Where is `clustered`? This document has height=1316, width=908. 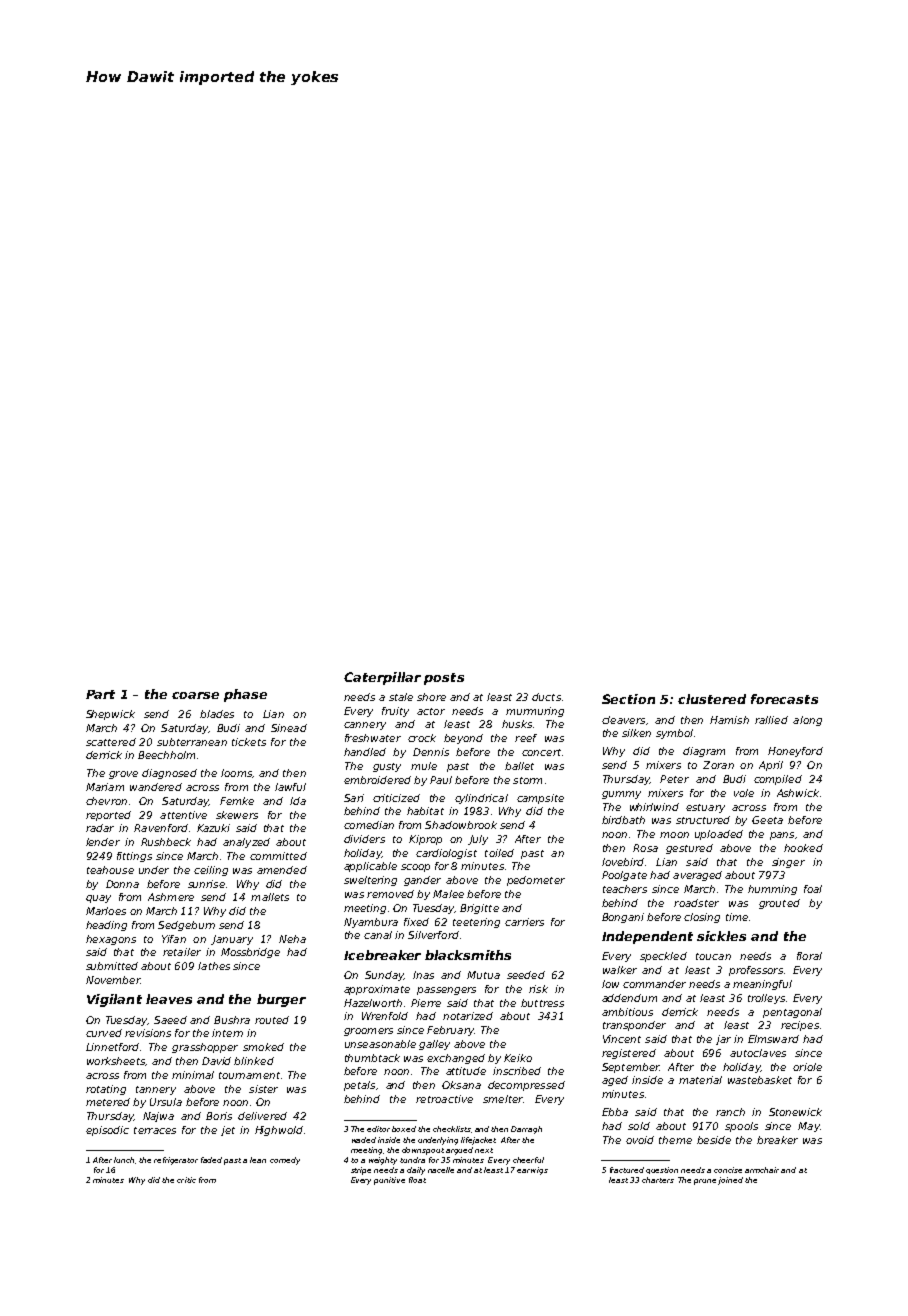
clustered is located at coordinates (712, 699).
